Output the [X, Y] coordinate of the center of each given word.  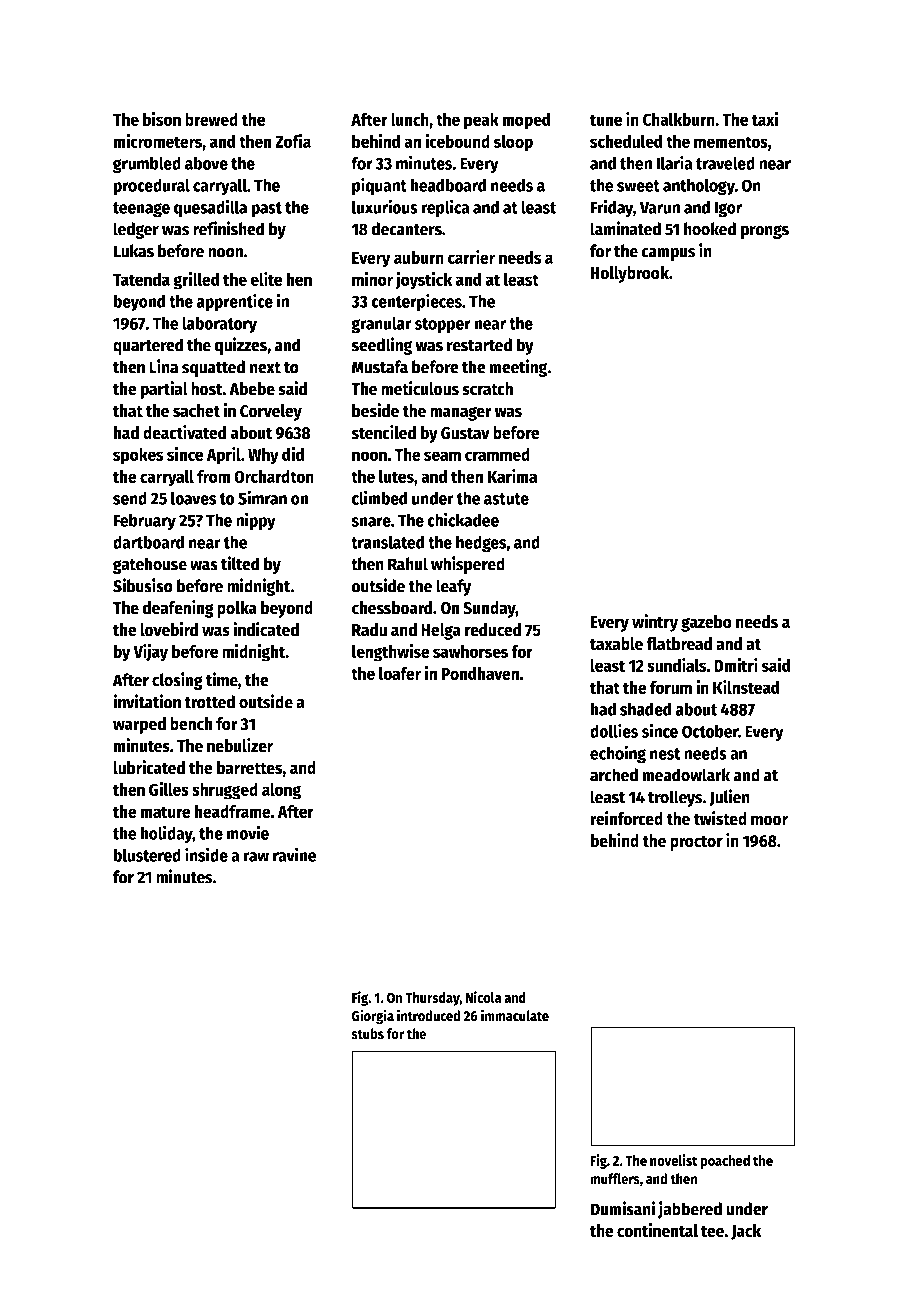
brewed [211, 119]
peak [481, 121]
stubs [367, 1034]
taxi [764, 119]
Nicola [483, 997]
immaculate [515, 1015]
